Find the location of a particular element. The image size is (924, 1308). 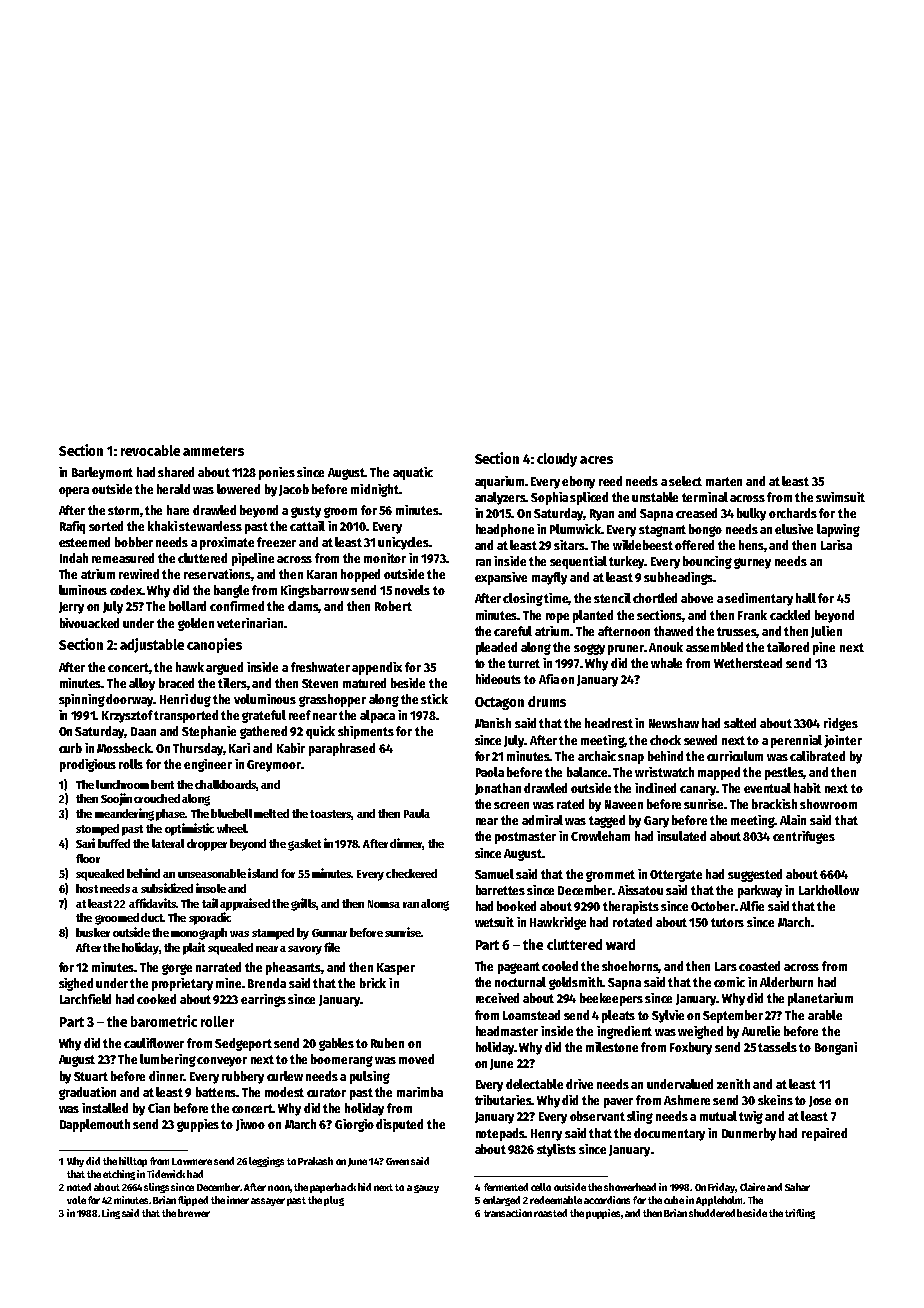

Robert is located at coordinates (393, 606).
